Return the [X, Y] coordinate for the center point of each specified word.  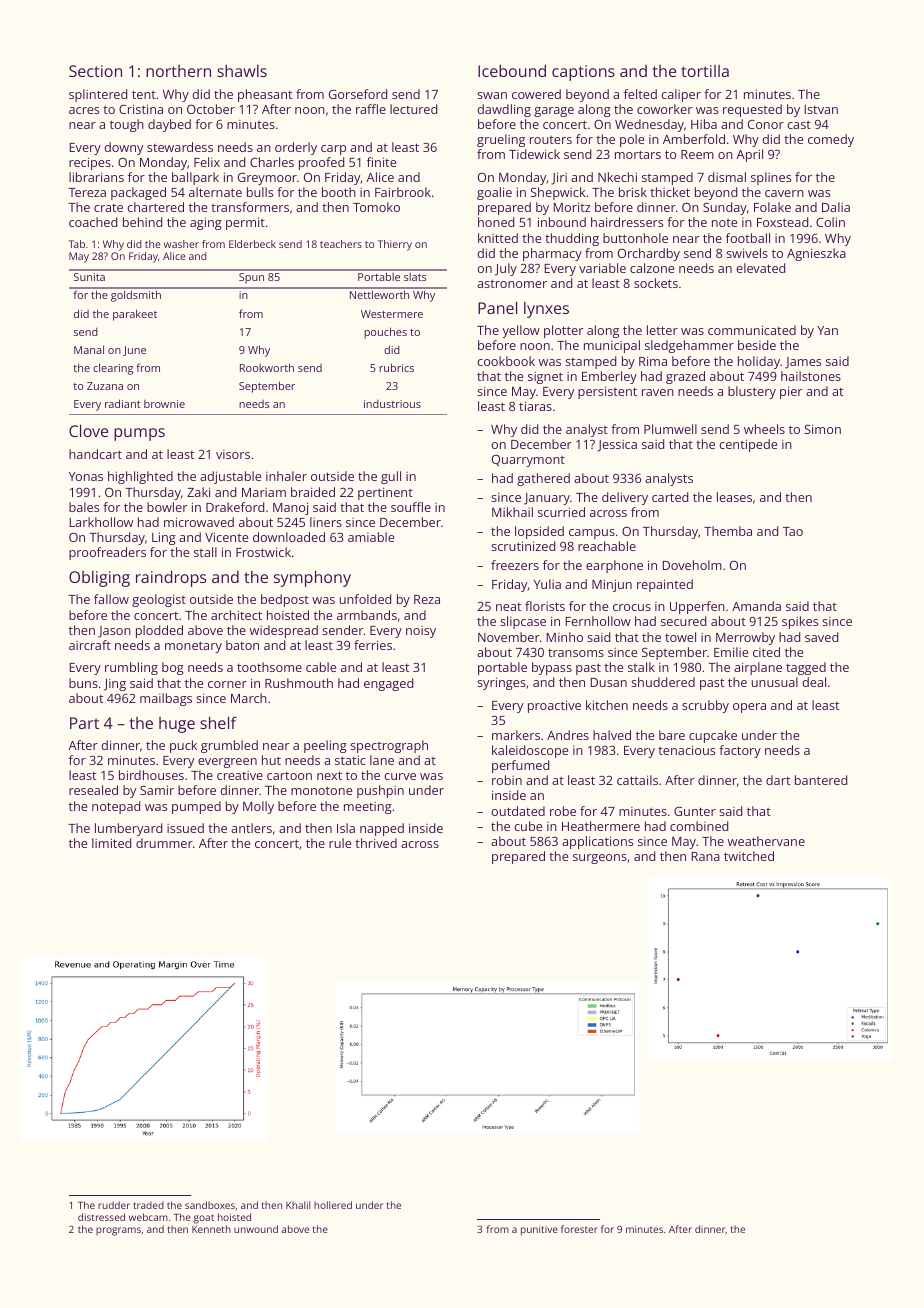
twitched [749, 856]
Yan [827, 330]
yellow [521, 331]
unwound [256, 1229]
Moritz [571, 207]
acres [84, 110]
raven [658, 392]
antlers [251, 828]
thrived [376, 843]
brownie [164, 404]
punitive [539, 1231]
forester [579, 1229]
